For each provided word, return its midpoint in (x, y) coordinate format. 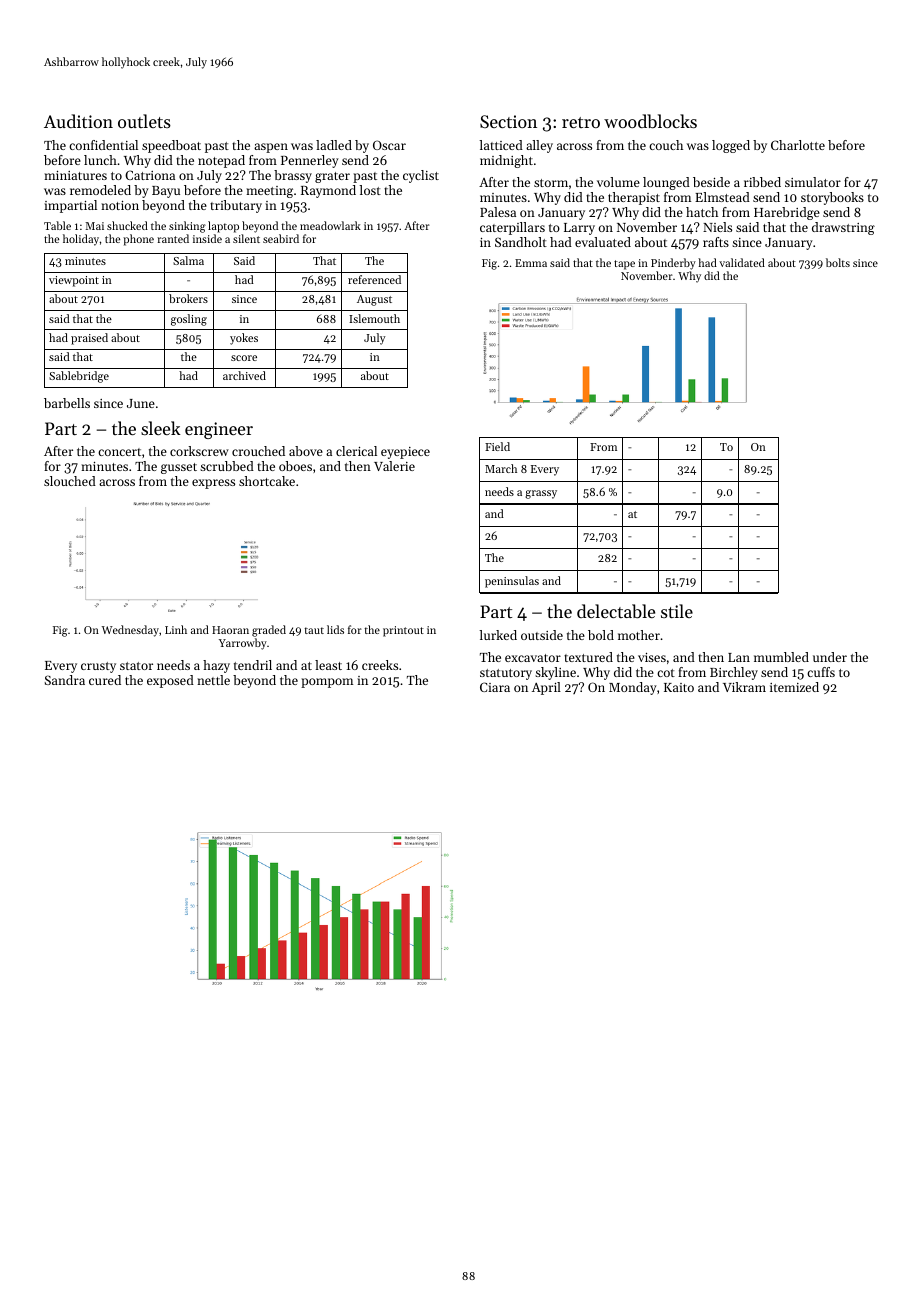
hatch (702, 212)
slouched (70, 481)
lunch (100, 160)
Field (497, 446)
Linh (176, 629)
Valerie (394, 466)
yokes (244, 339)
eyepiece (405, 453)
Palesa (498, 212)
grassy (541, 494)
